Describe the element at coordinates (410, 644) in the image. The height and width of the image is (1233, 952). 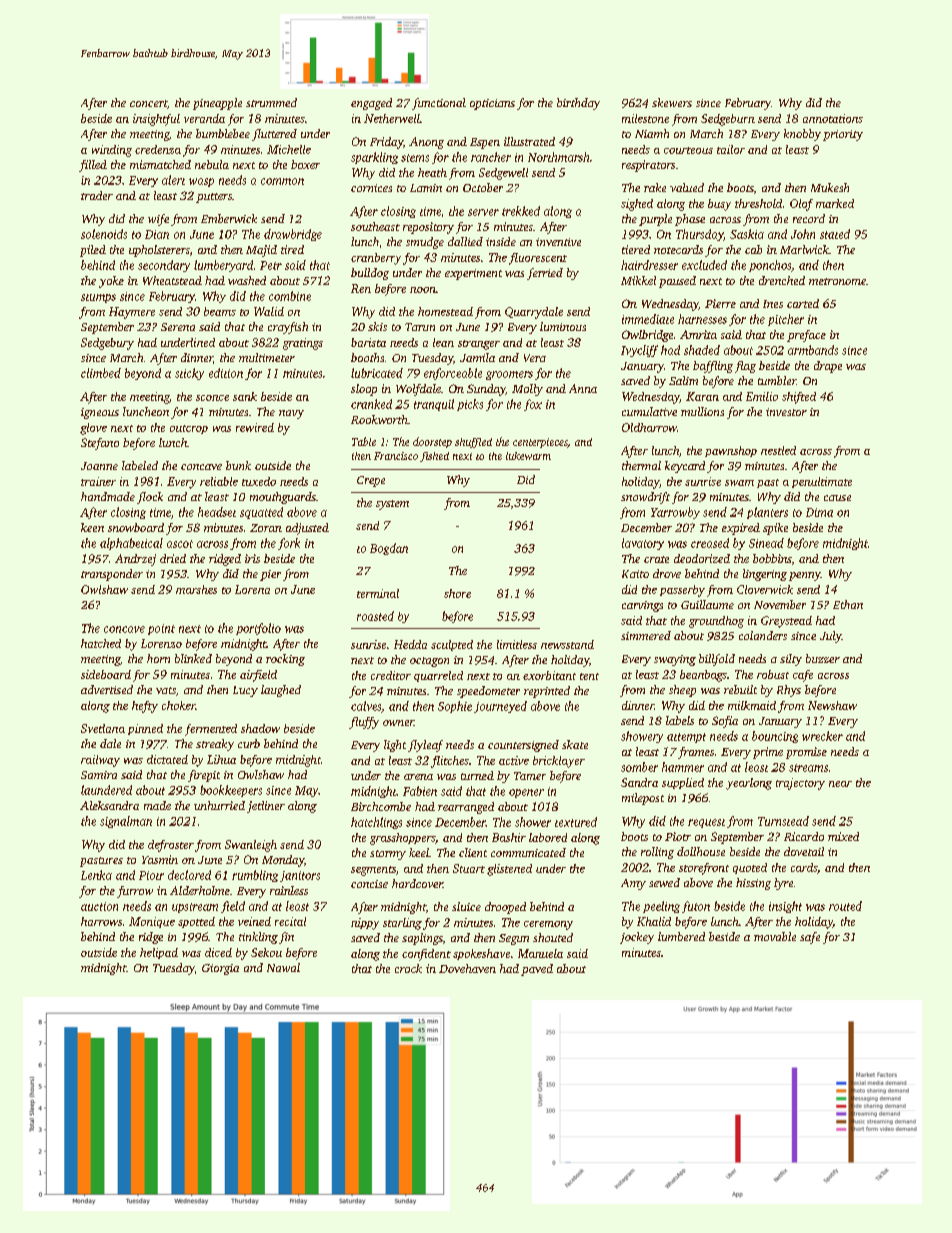
I see `Hedda` at that location.
